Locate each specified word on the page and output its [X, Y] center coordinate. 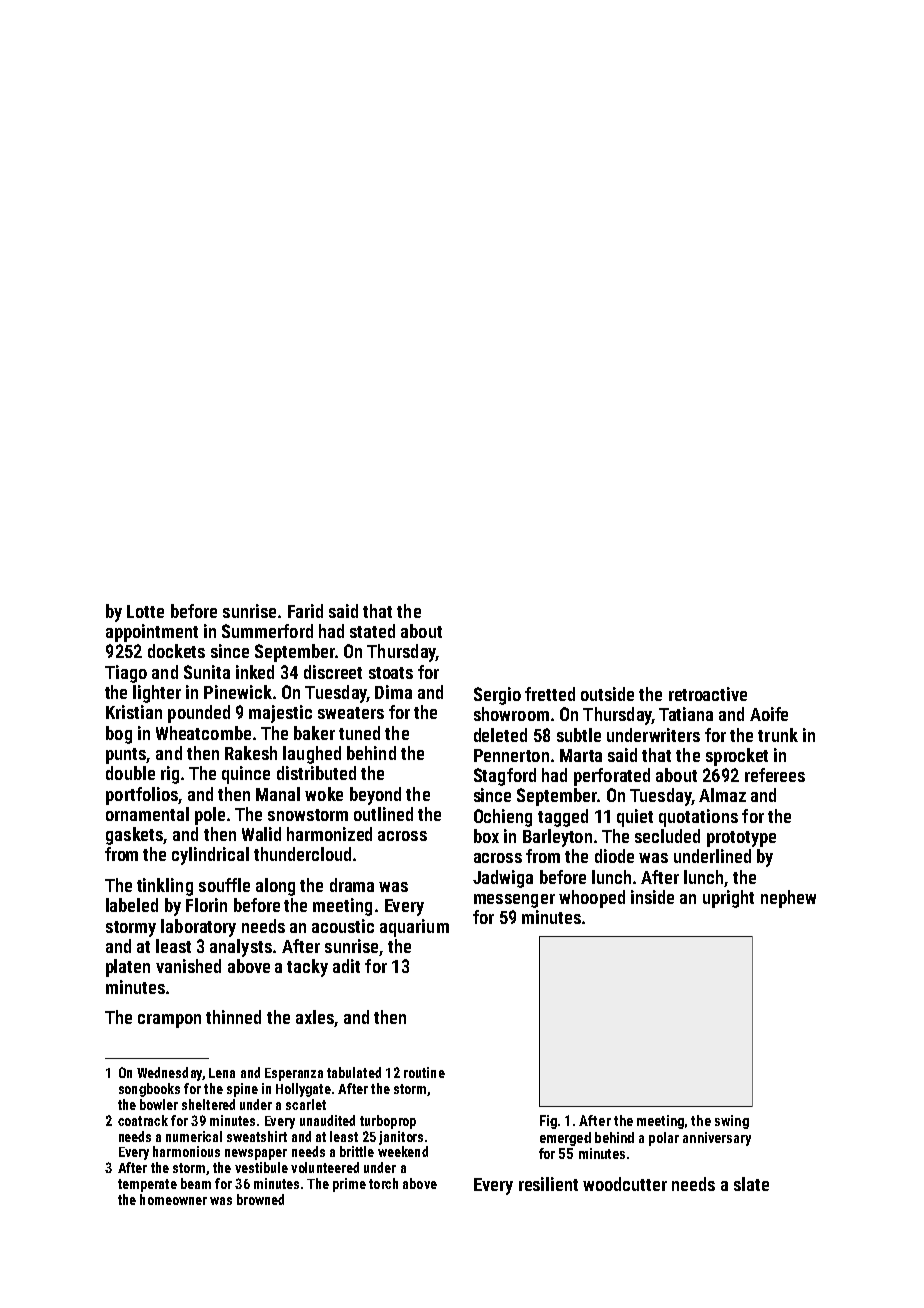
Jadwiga [503, 879]
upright [728, 899]
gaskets [134, 836]
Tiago [126, 674]
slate [751, 1184]
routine [424, 1072]
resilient [548, 1184]
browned [260, 1199]
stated [372, 631]
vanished [188, 966]
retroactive [708, 694]
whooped [592, 899]
